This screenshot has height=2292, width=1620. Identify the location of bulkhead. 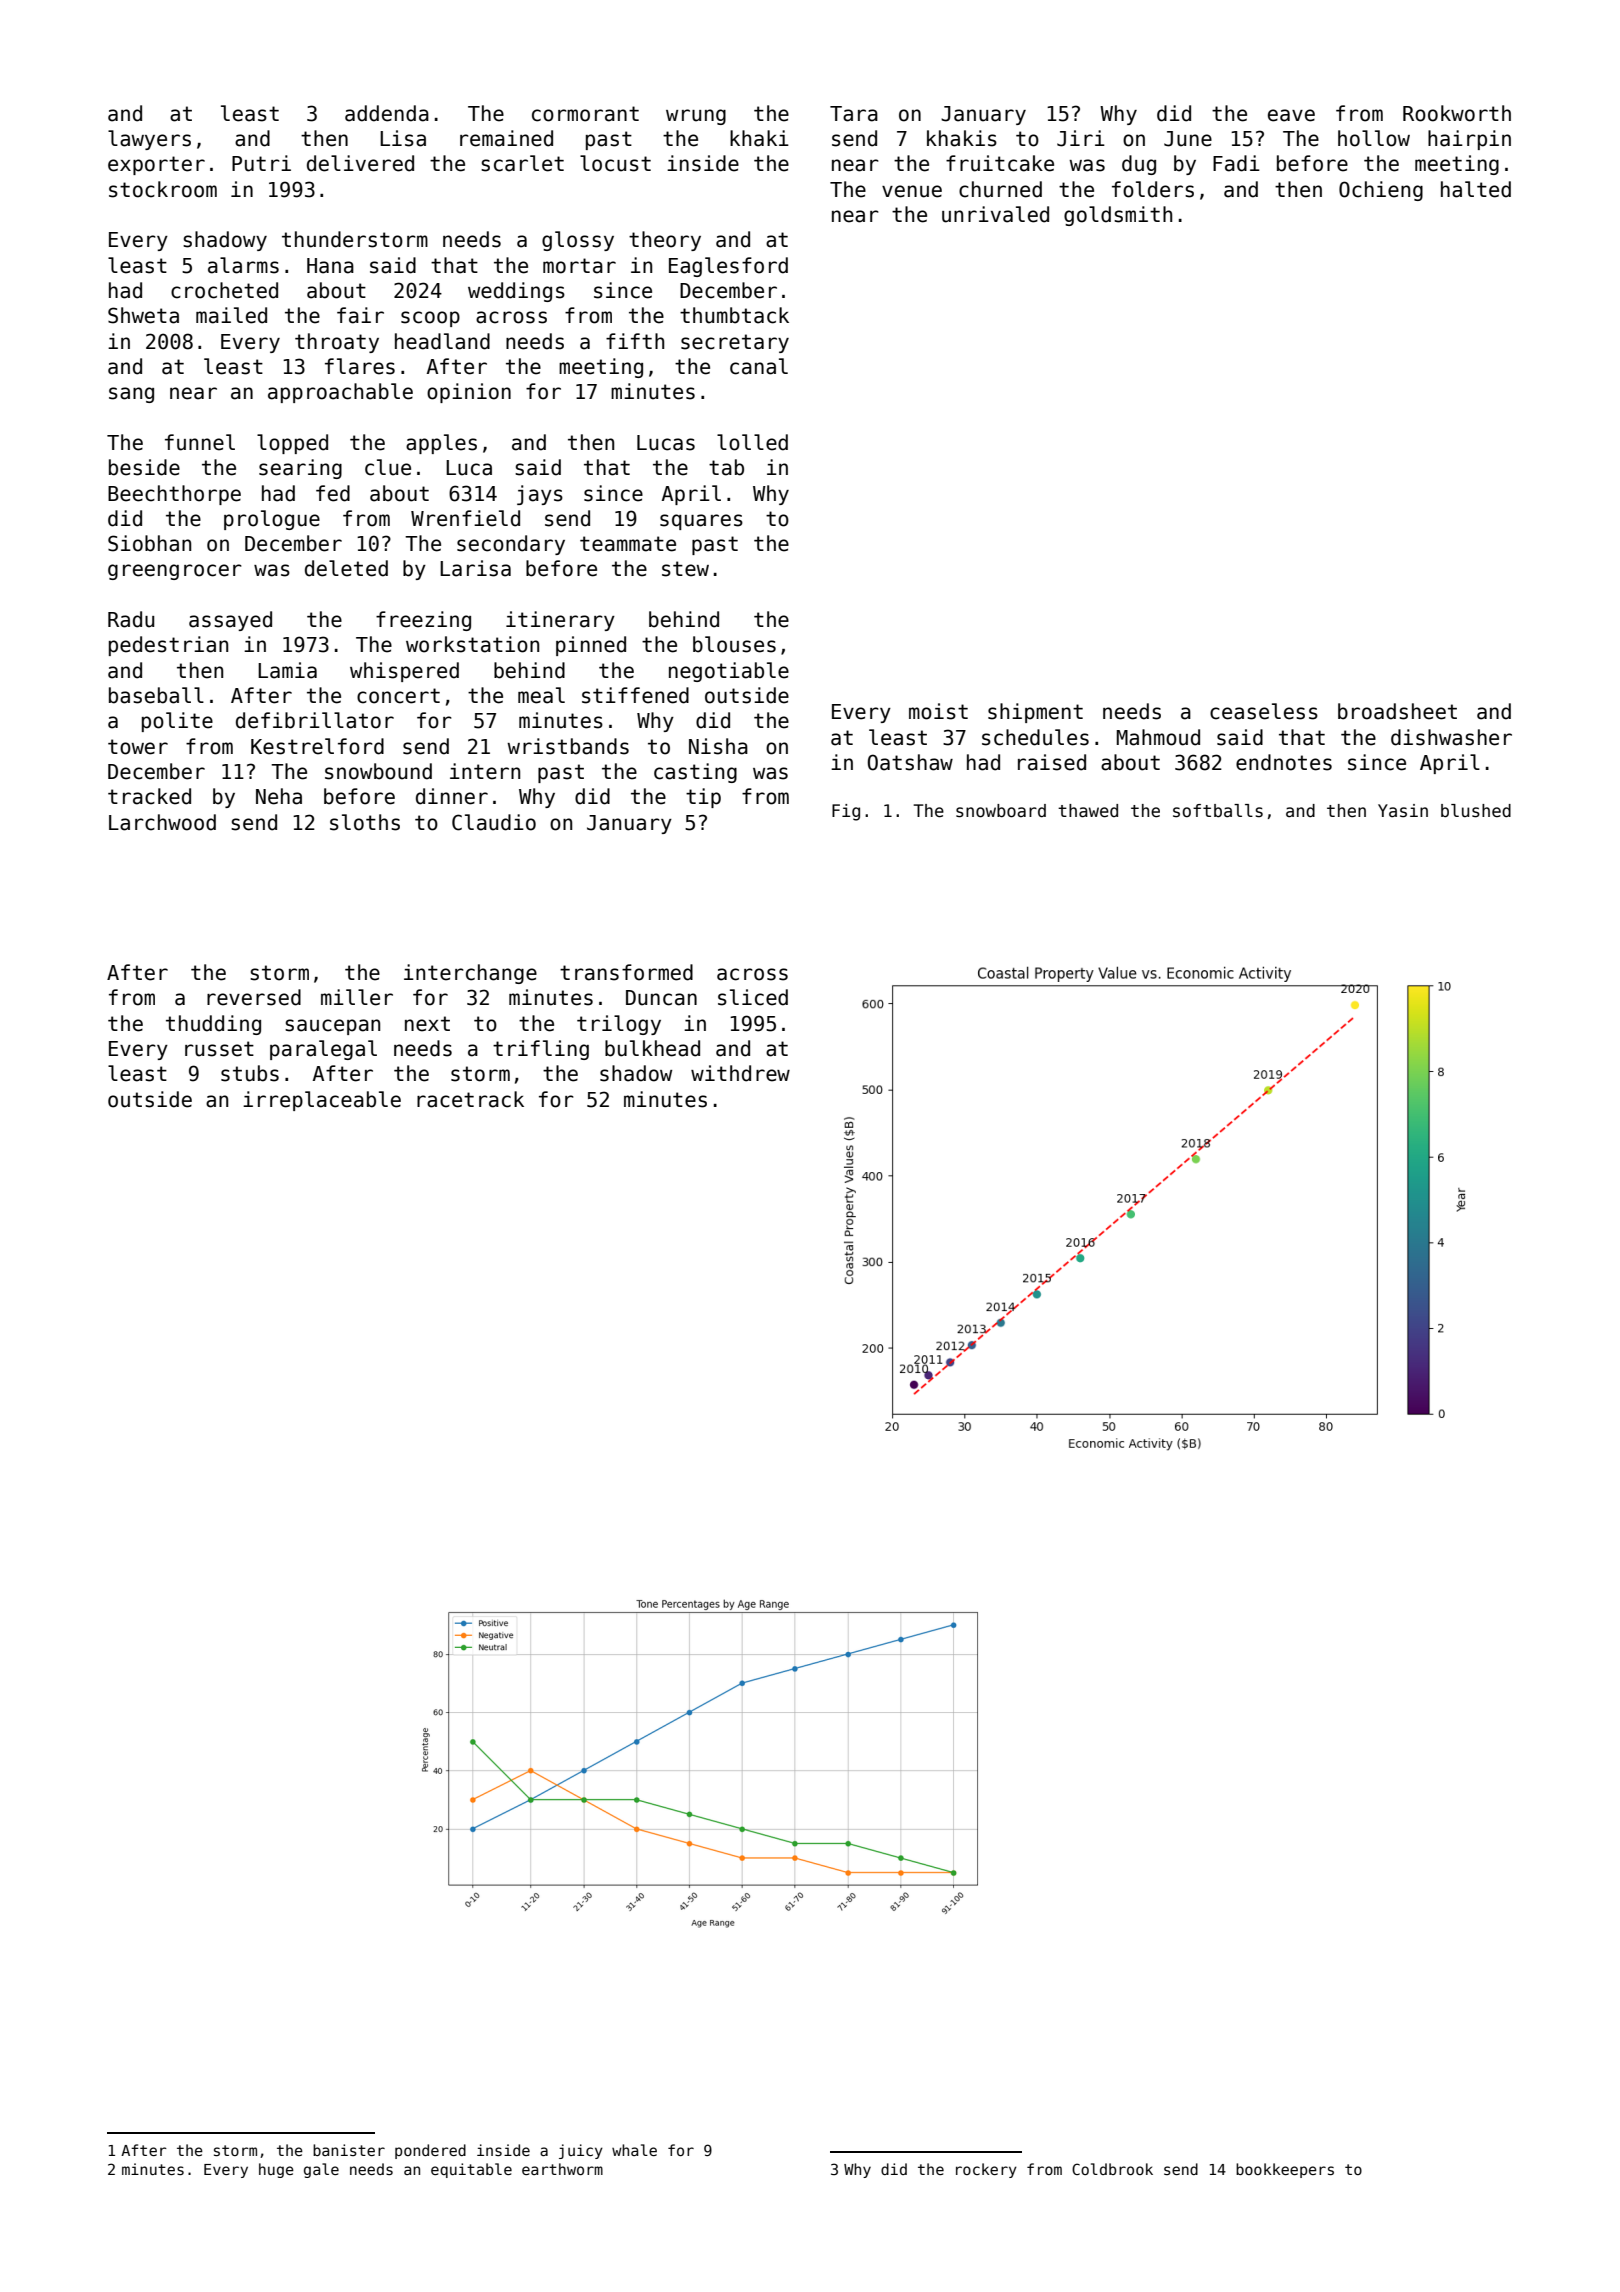
(652, 1048).
